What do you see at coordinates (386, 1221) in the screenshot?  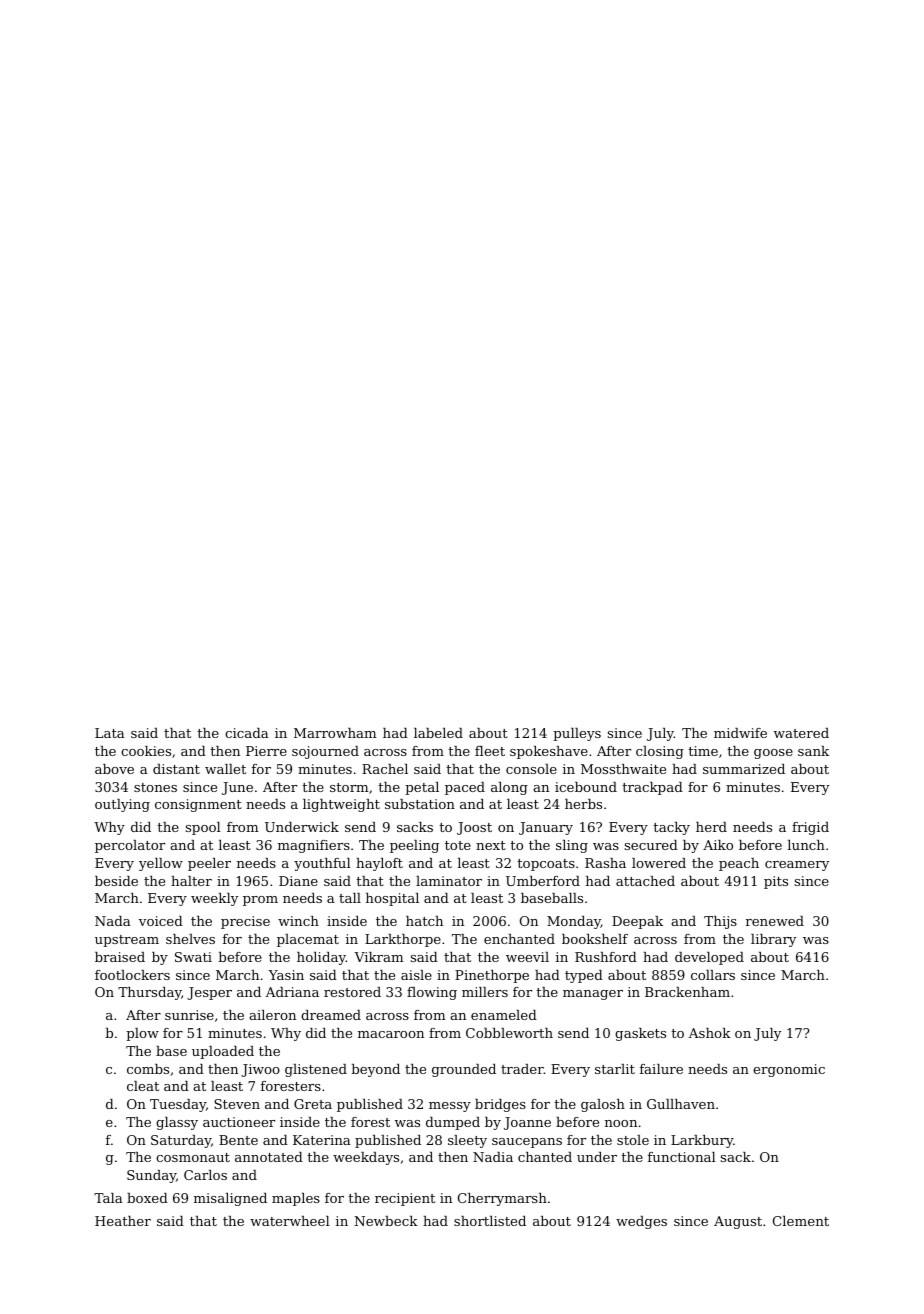 I see `Newbeck` at bounding box center [386, 1221].
